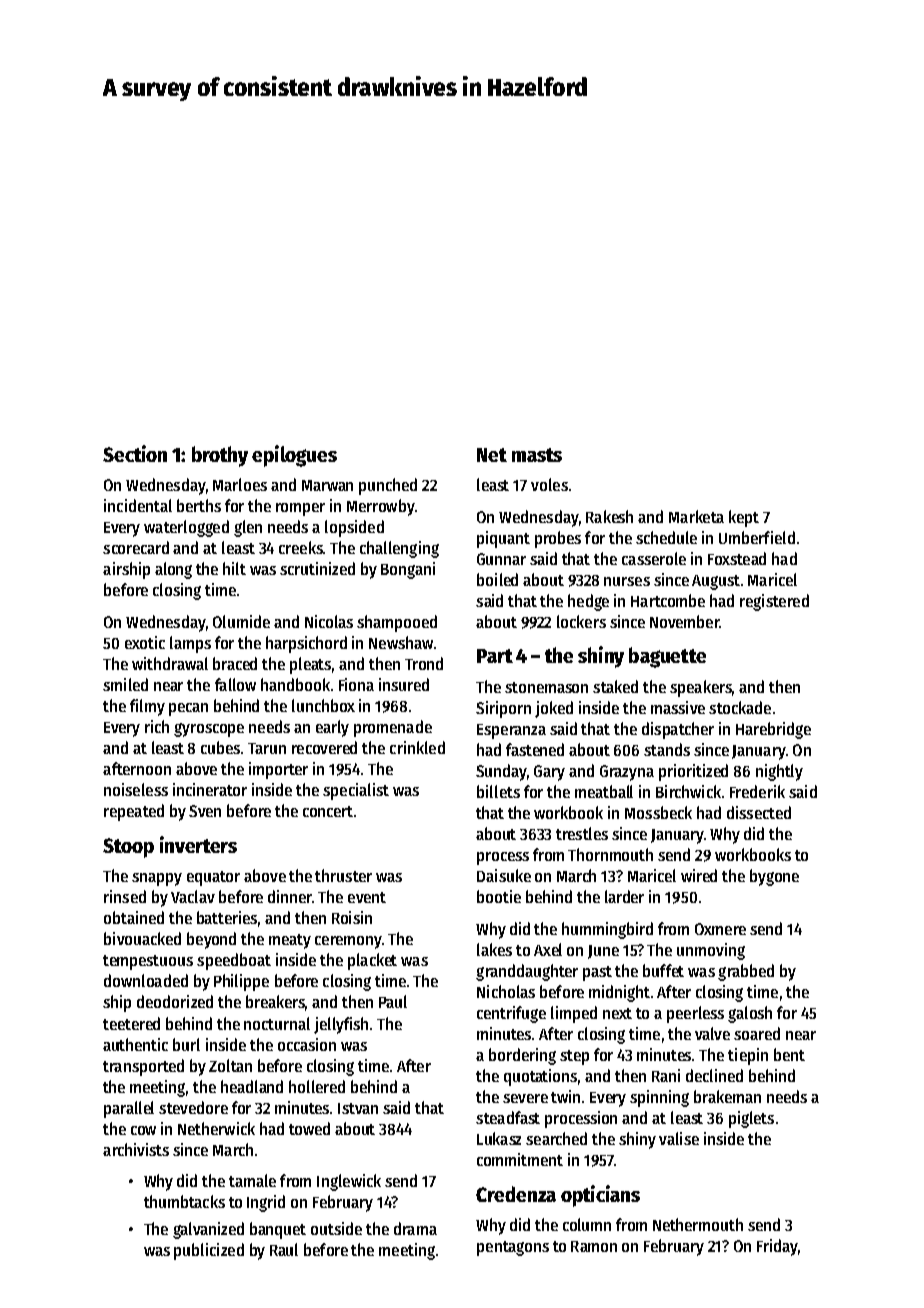  Describe the element at coordinates (209, 1251) in the screenshot. I see `publicized` at that location.
